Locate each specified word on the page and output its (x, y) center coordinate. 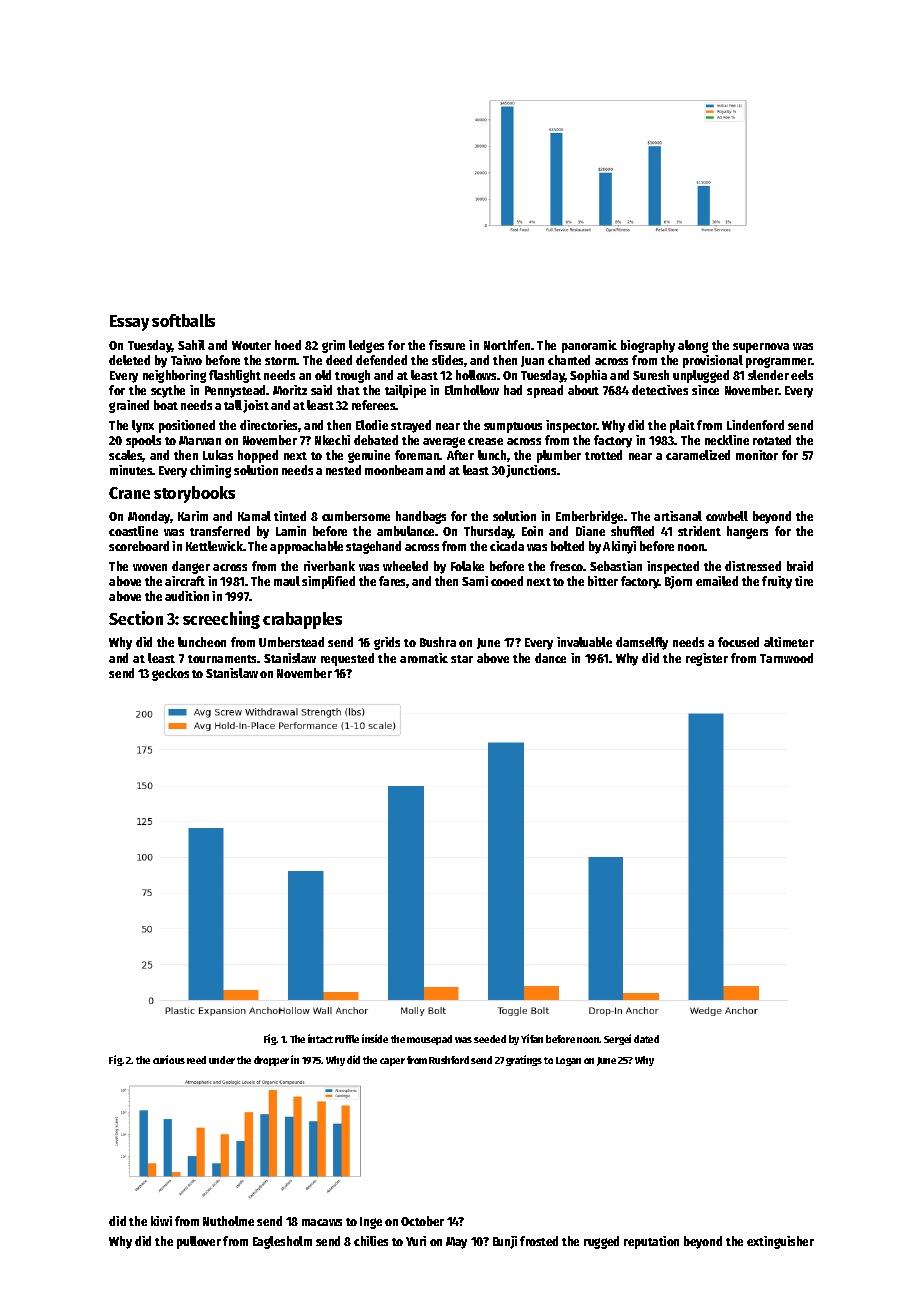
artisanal (678, 516)
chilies (371, 1241)
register (707, 659)
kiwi (161, 1221)
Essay (129, 323)
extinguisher (780, 1242)
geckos (170, 674)
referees (374, 405)
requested (347, 659)
